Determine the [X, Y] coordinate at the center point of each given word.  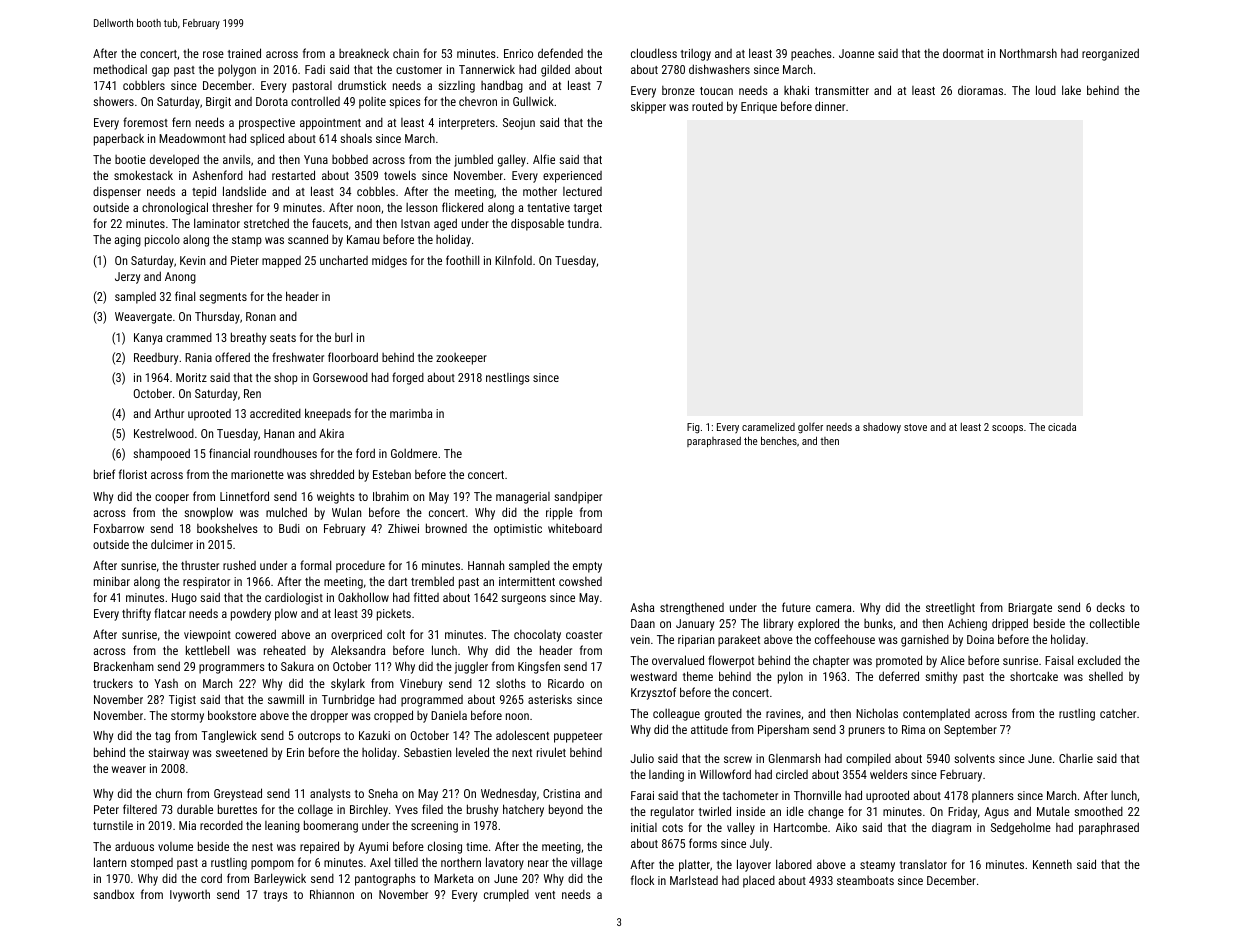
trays [276, 896]
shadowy [882, 428]
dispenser [117, 193]
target [588, 209]
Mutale [1053, 811]
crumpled [506, 895]
